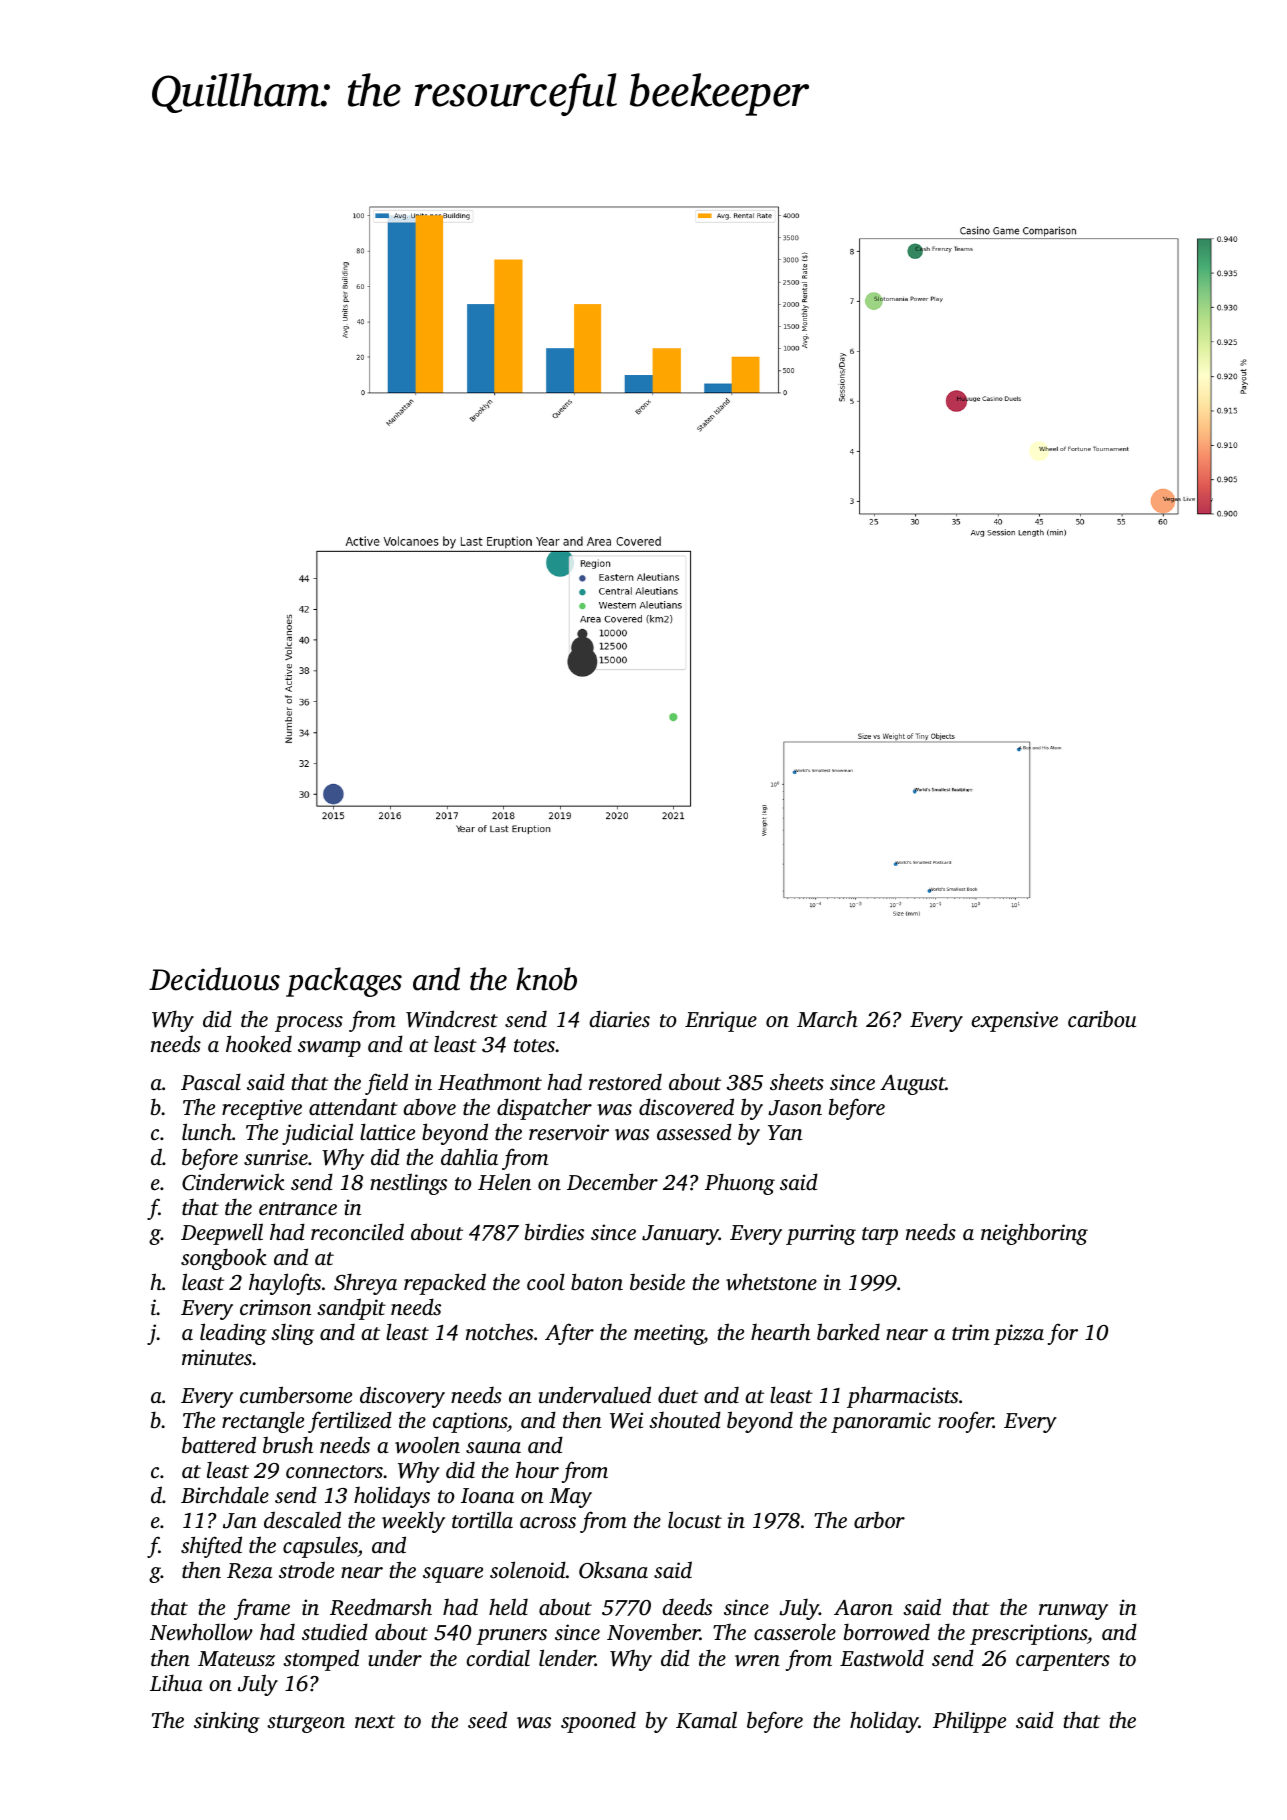 The image size is (1287, 1820). Describe the element at coordinates (375, 1721) in the screenshot. I see `next` at that location.
